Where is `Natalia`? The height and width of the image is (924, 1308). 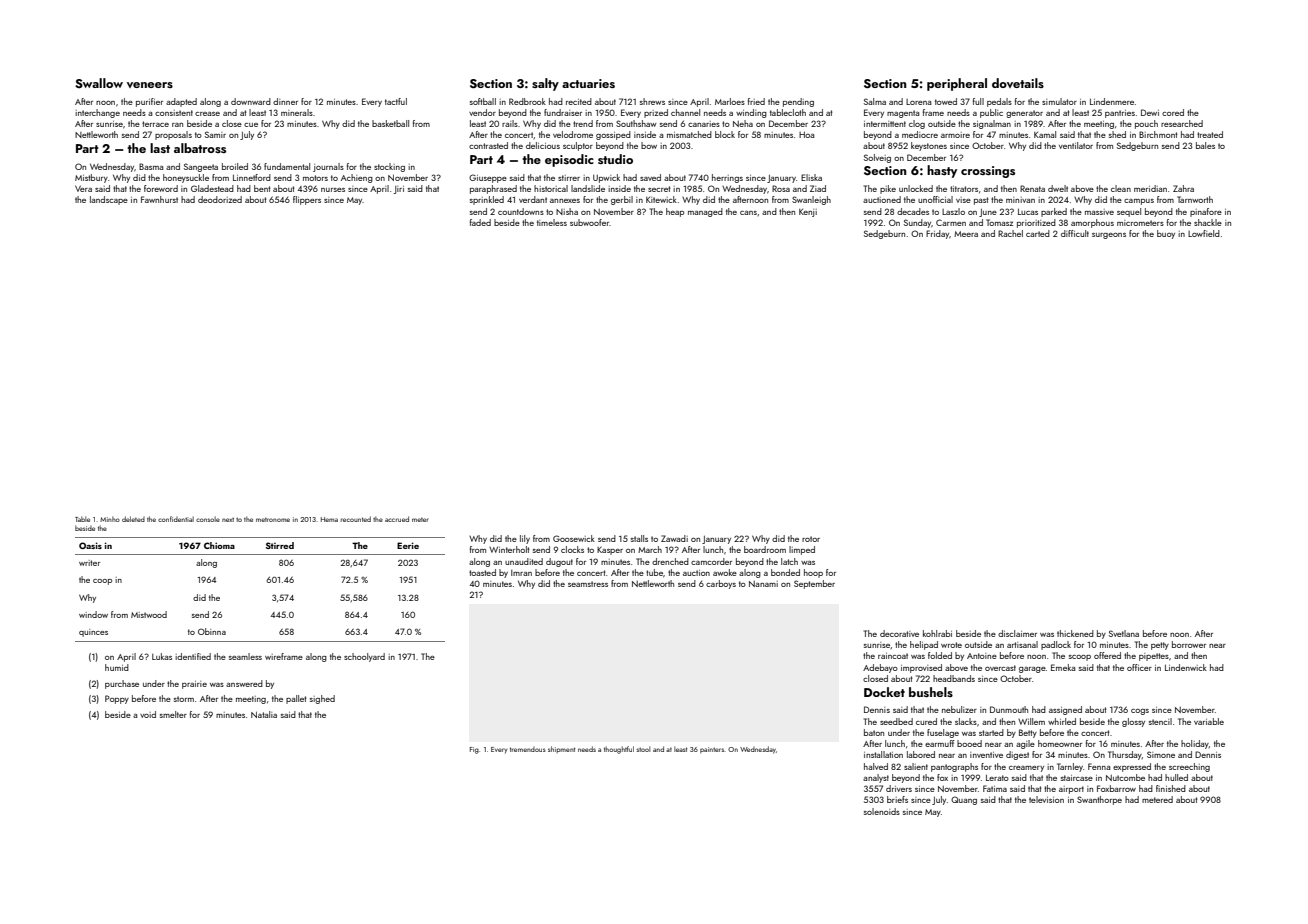
Natalia is located at coordinates (264, 714).
